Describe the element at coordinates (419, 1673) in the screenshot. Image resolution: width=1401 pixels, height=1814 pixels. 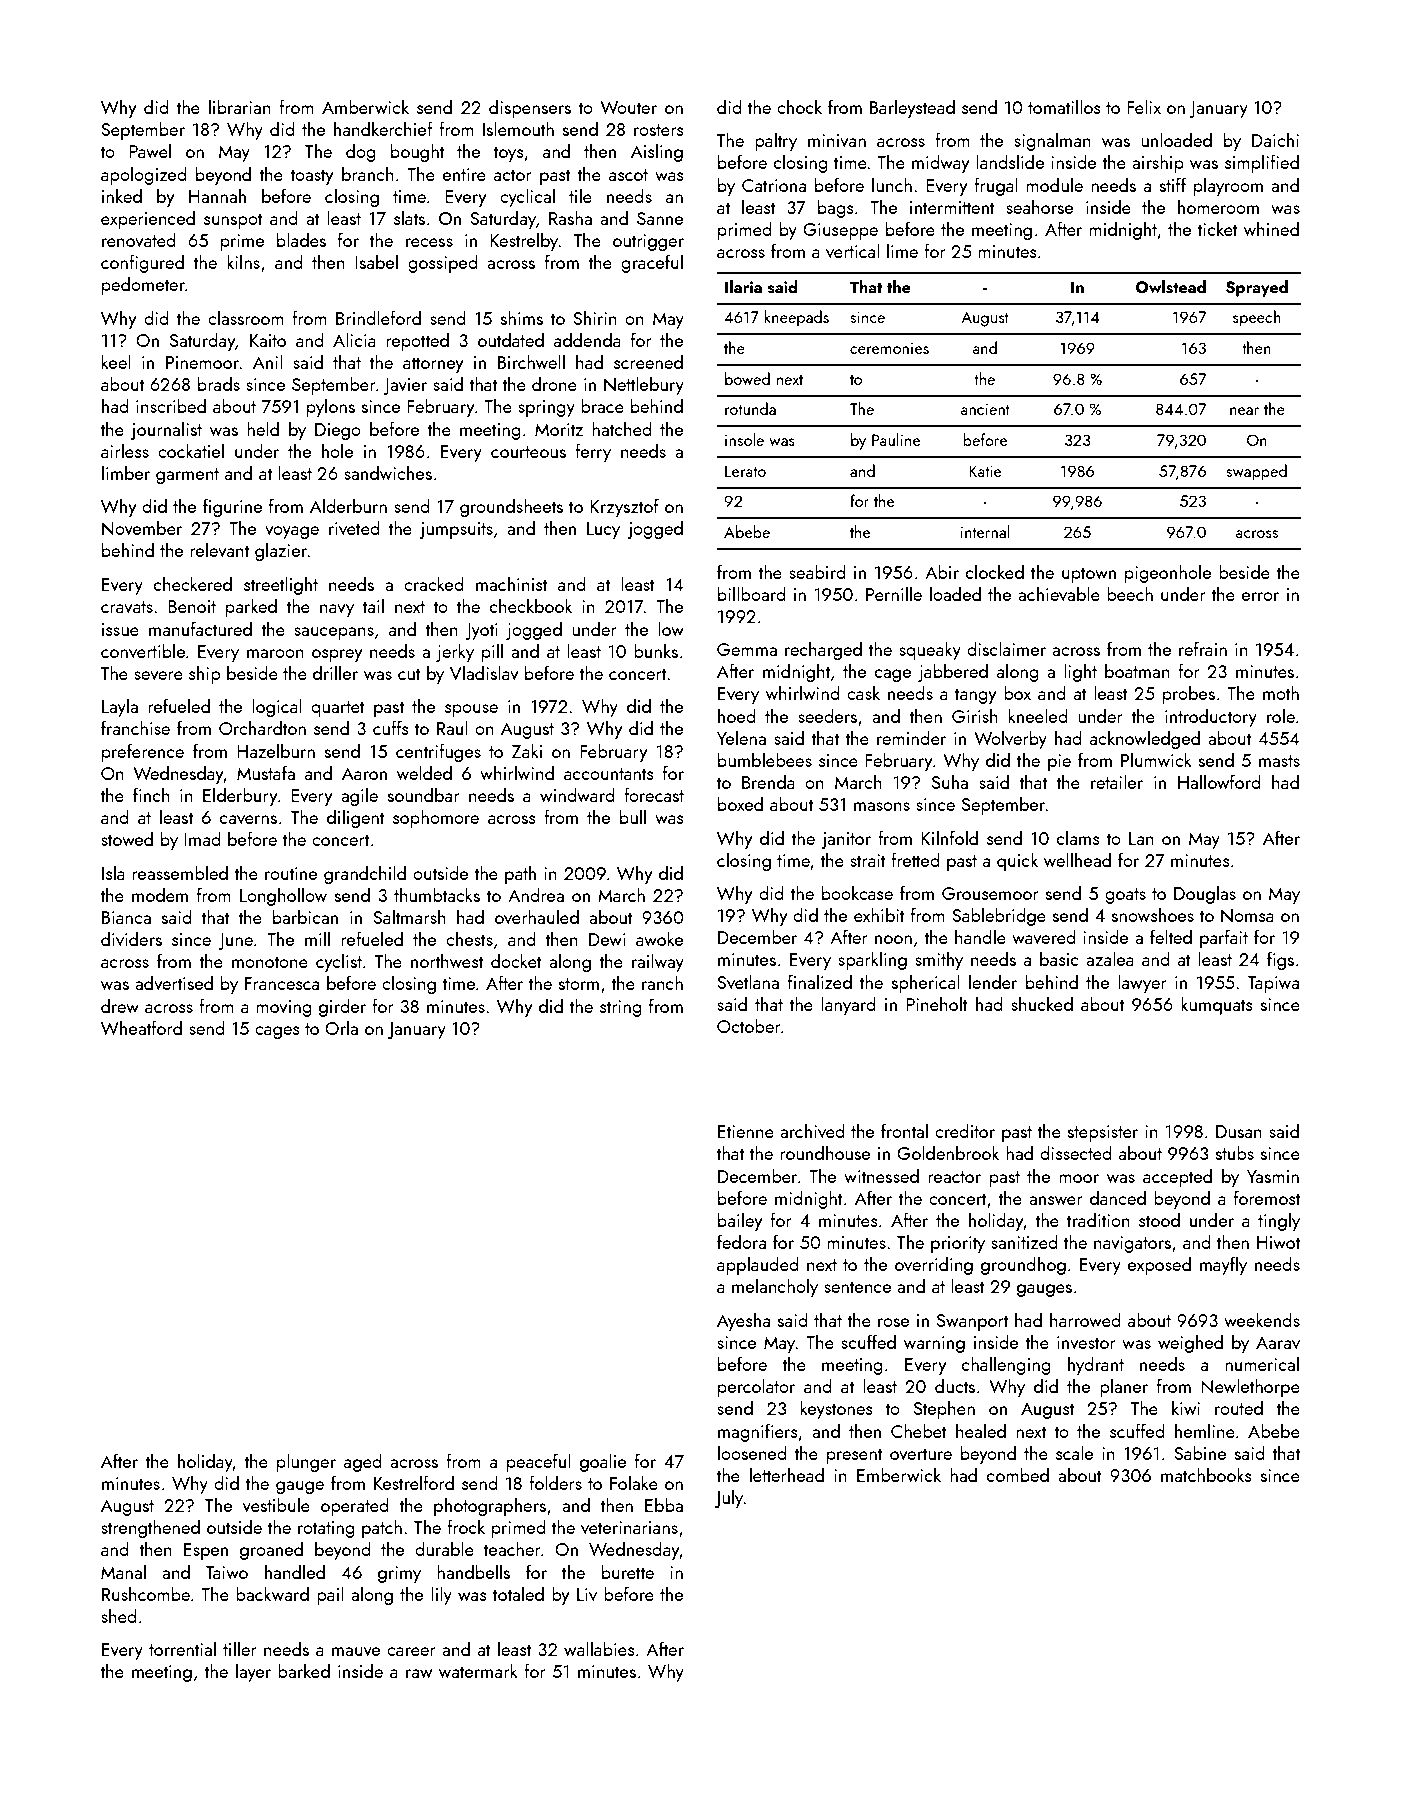
I see `raw` at that location.
